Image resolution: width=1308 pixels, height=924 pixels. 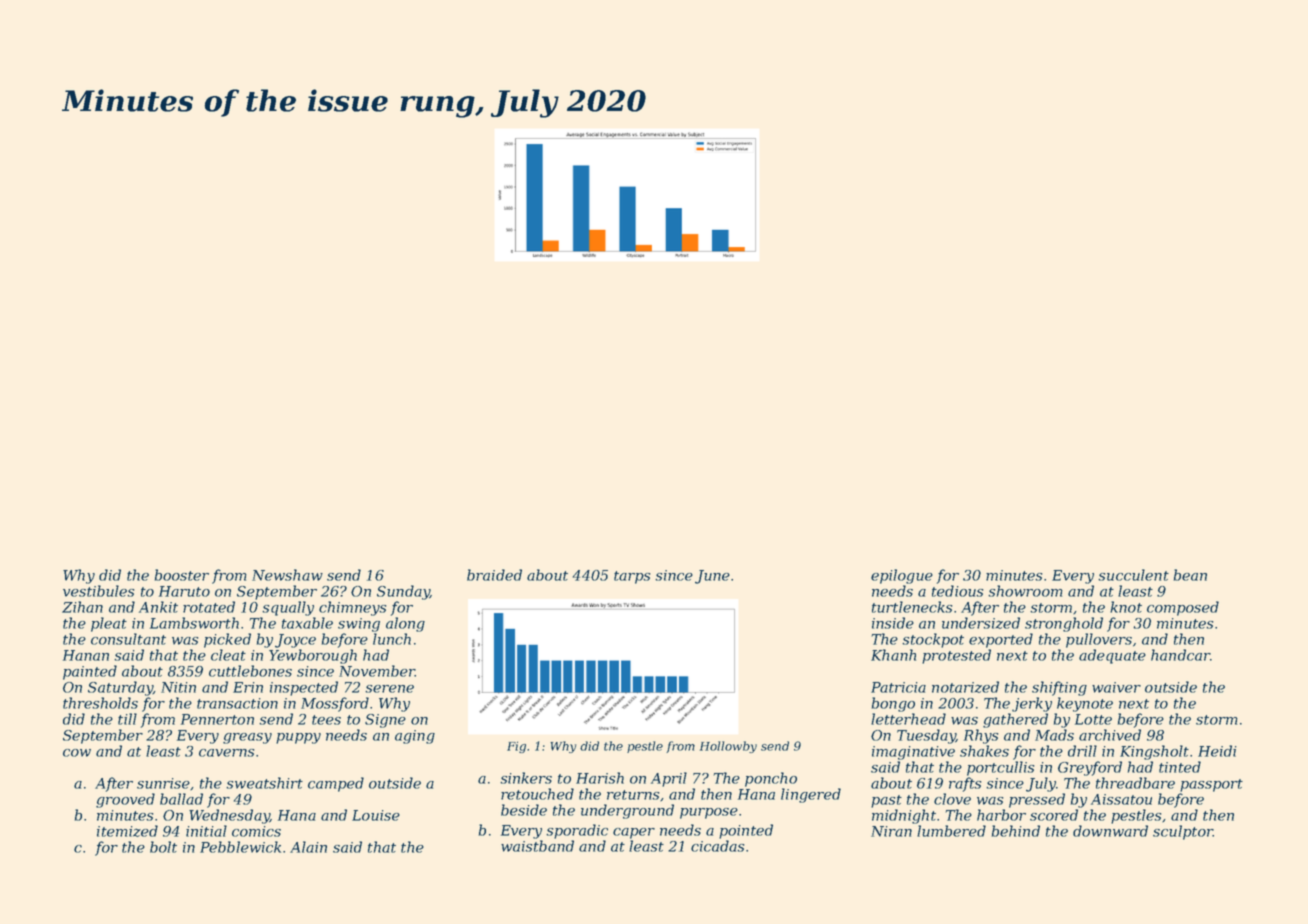 I want to click on succulent, so click(x=1133, y=575).
